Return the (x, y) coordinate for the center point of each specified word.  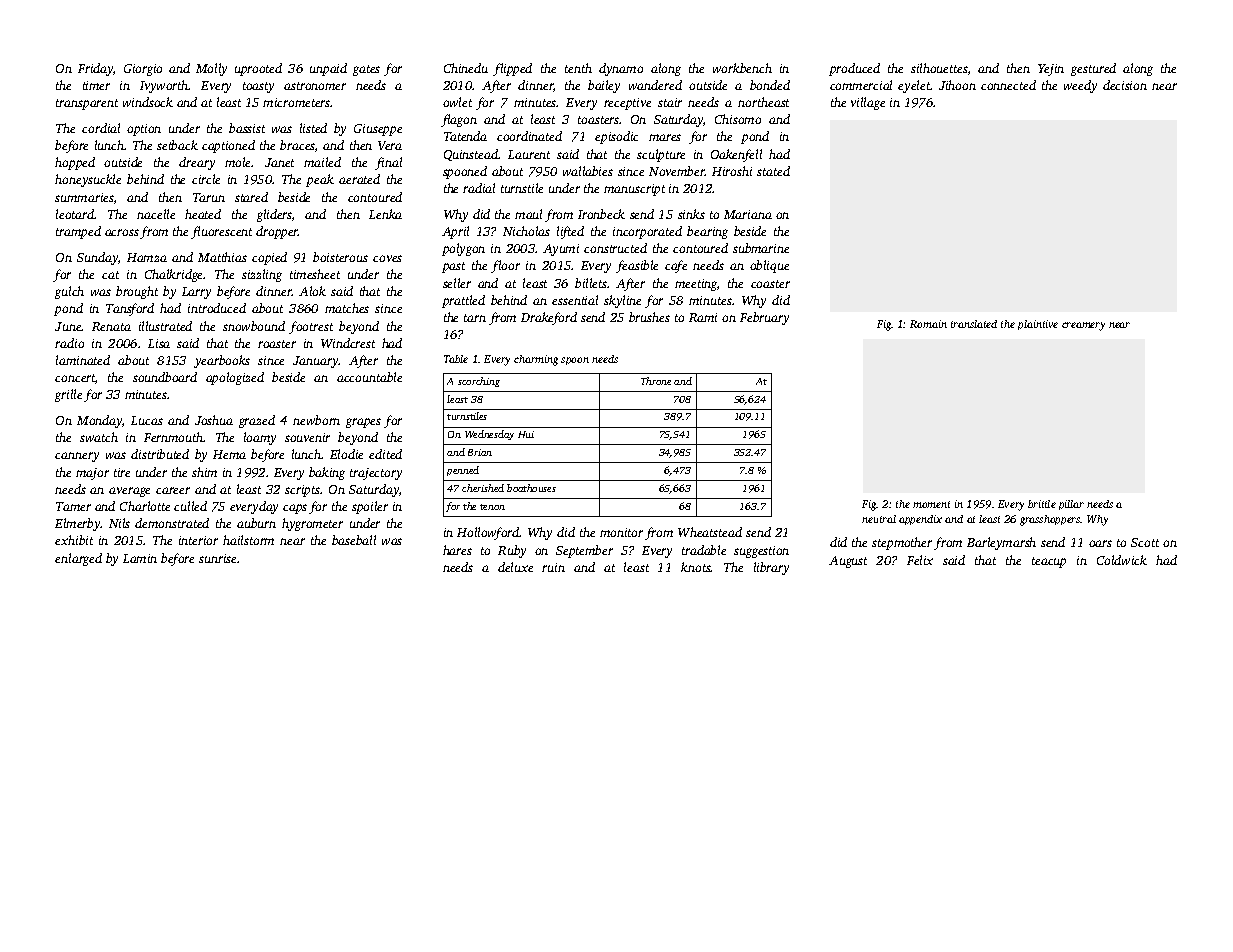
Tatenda (465, 136)
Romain (928, 324)
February (764, 318)
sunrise (217, 558)
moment (931, 504)
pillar (1071, 505)
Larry (196, 293)
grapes (363, 423)
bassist (247, 128)
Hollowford (488, 533)
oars (1100, 543)
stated (773, 171)
